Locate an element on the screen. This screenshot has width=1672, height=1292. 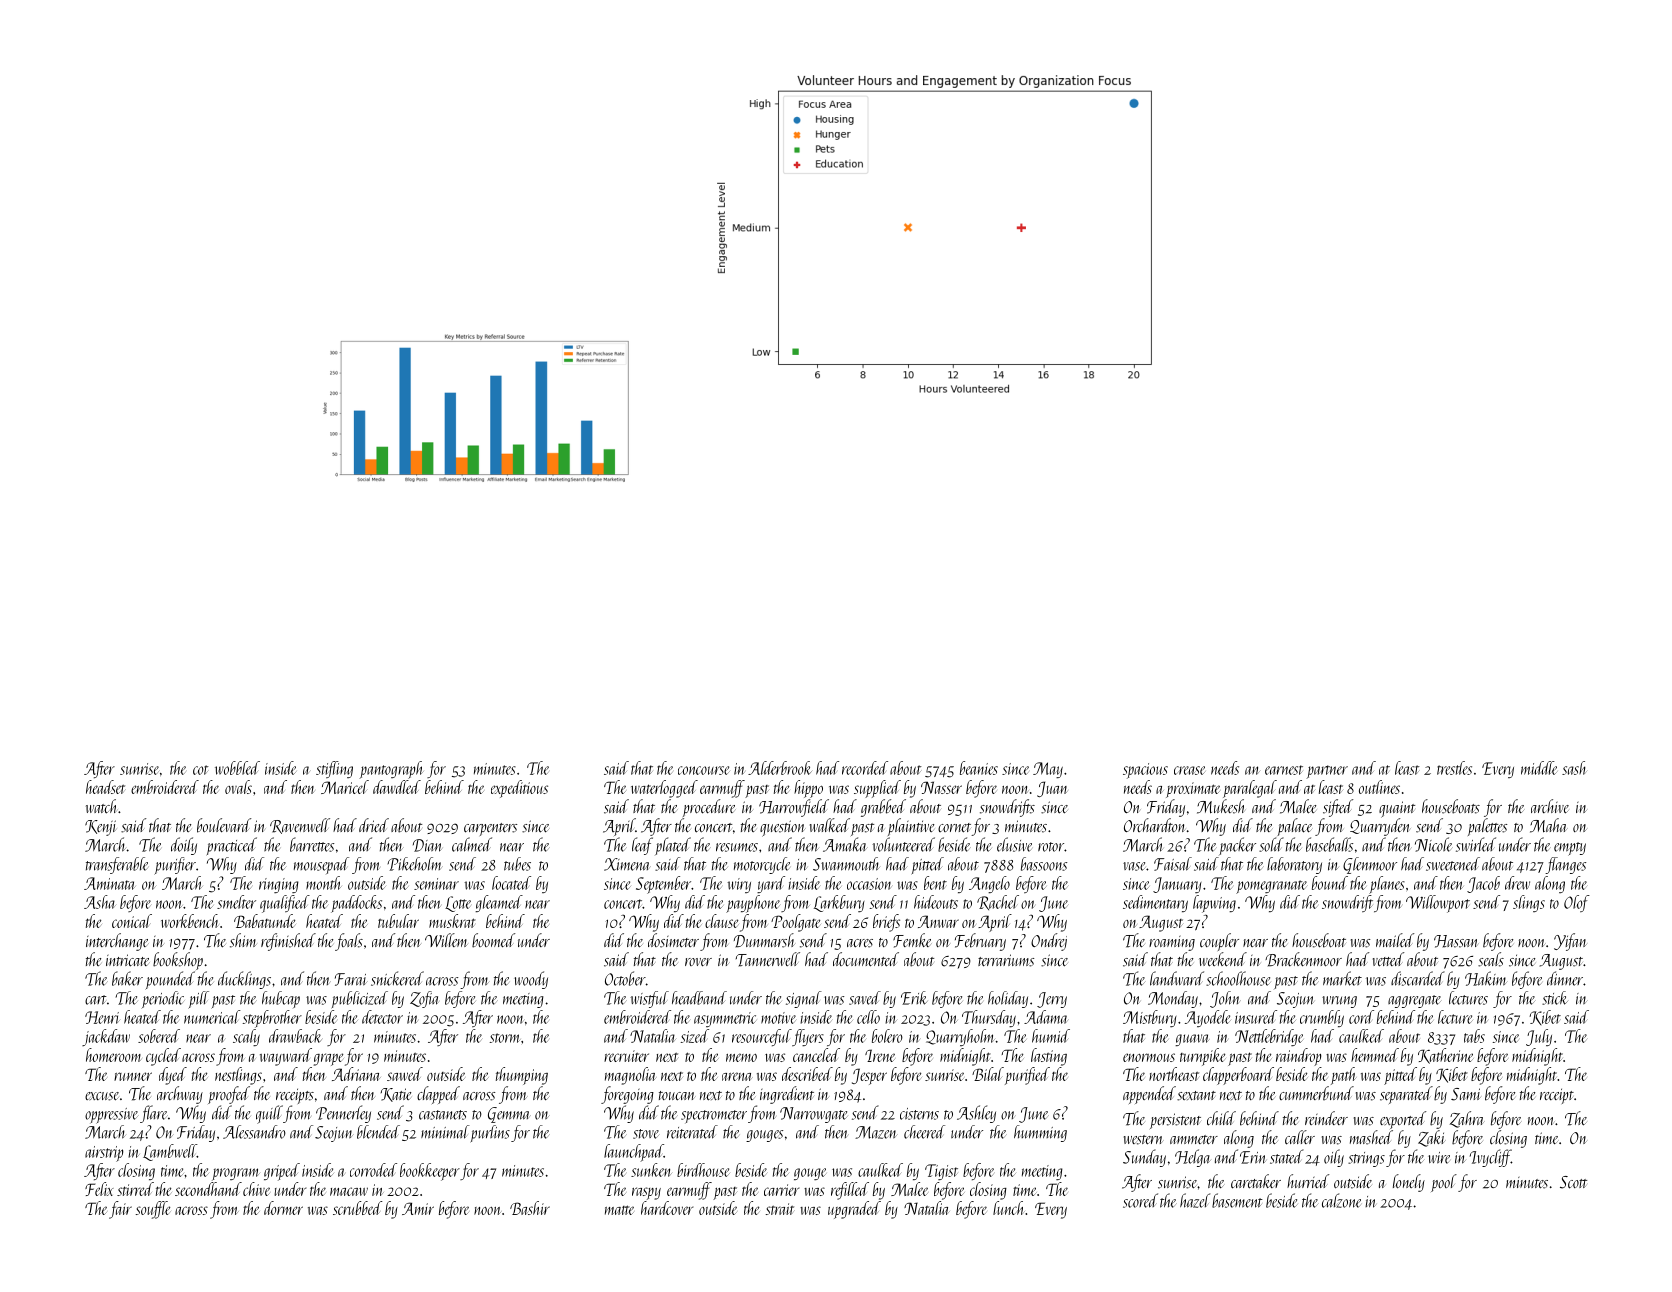
Zaki is located at coordinates (1432, 1138).
